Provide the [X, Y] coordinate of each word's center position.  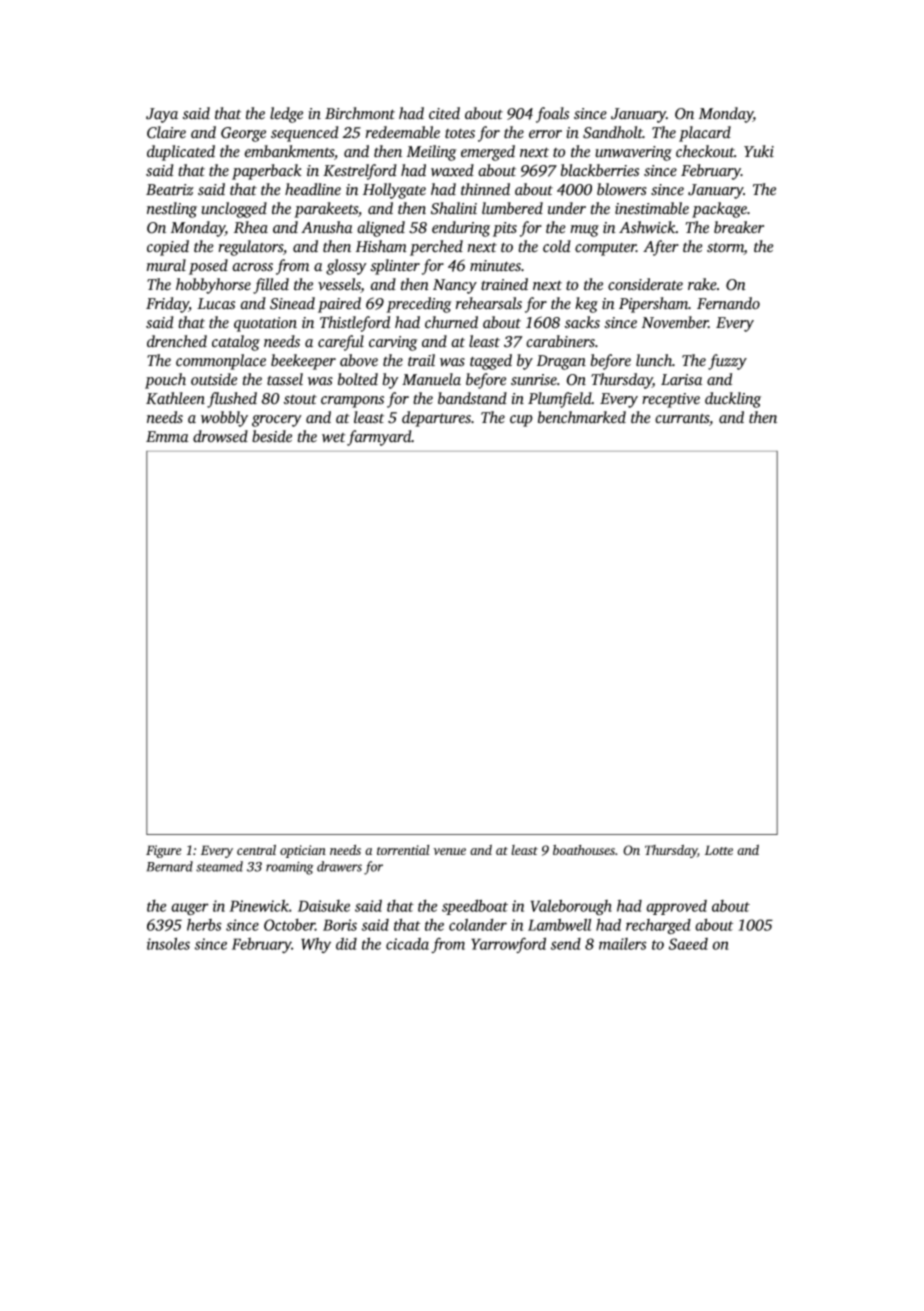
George [243, 134]
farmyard [379, 438]
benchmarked [582, 417]
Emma [167, 437]
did [346, 943]
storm [725, 249]
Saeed [688, 944]
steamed [219, 866]
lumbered [512, 208]
